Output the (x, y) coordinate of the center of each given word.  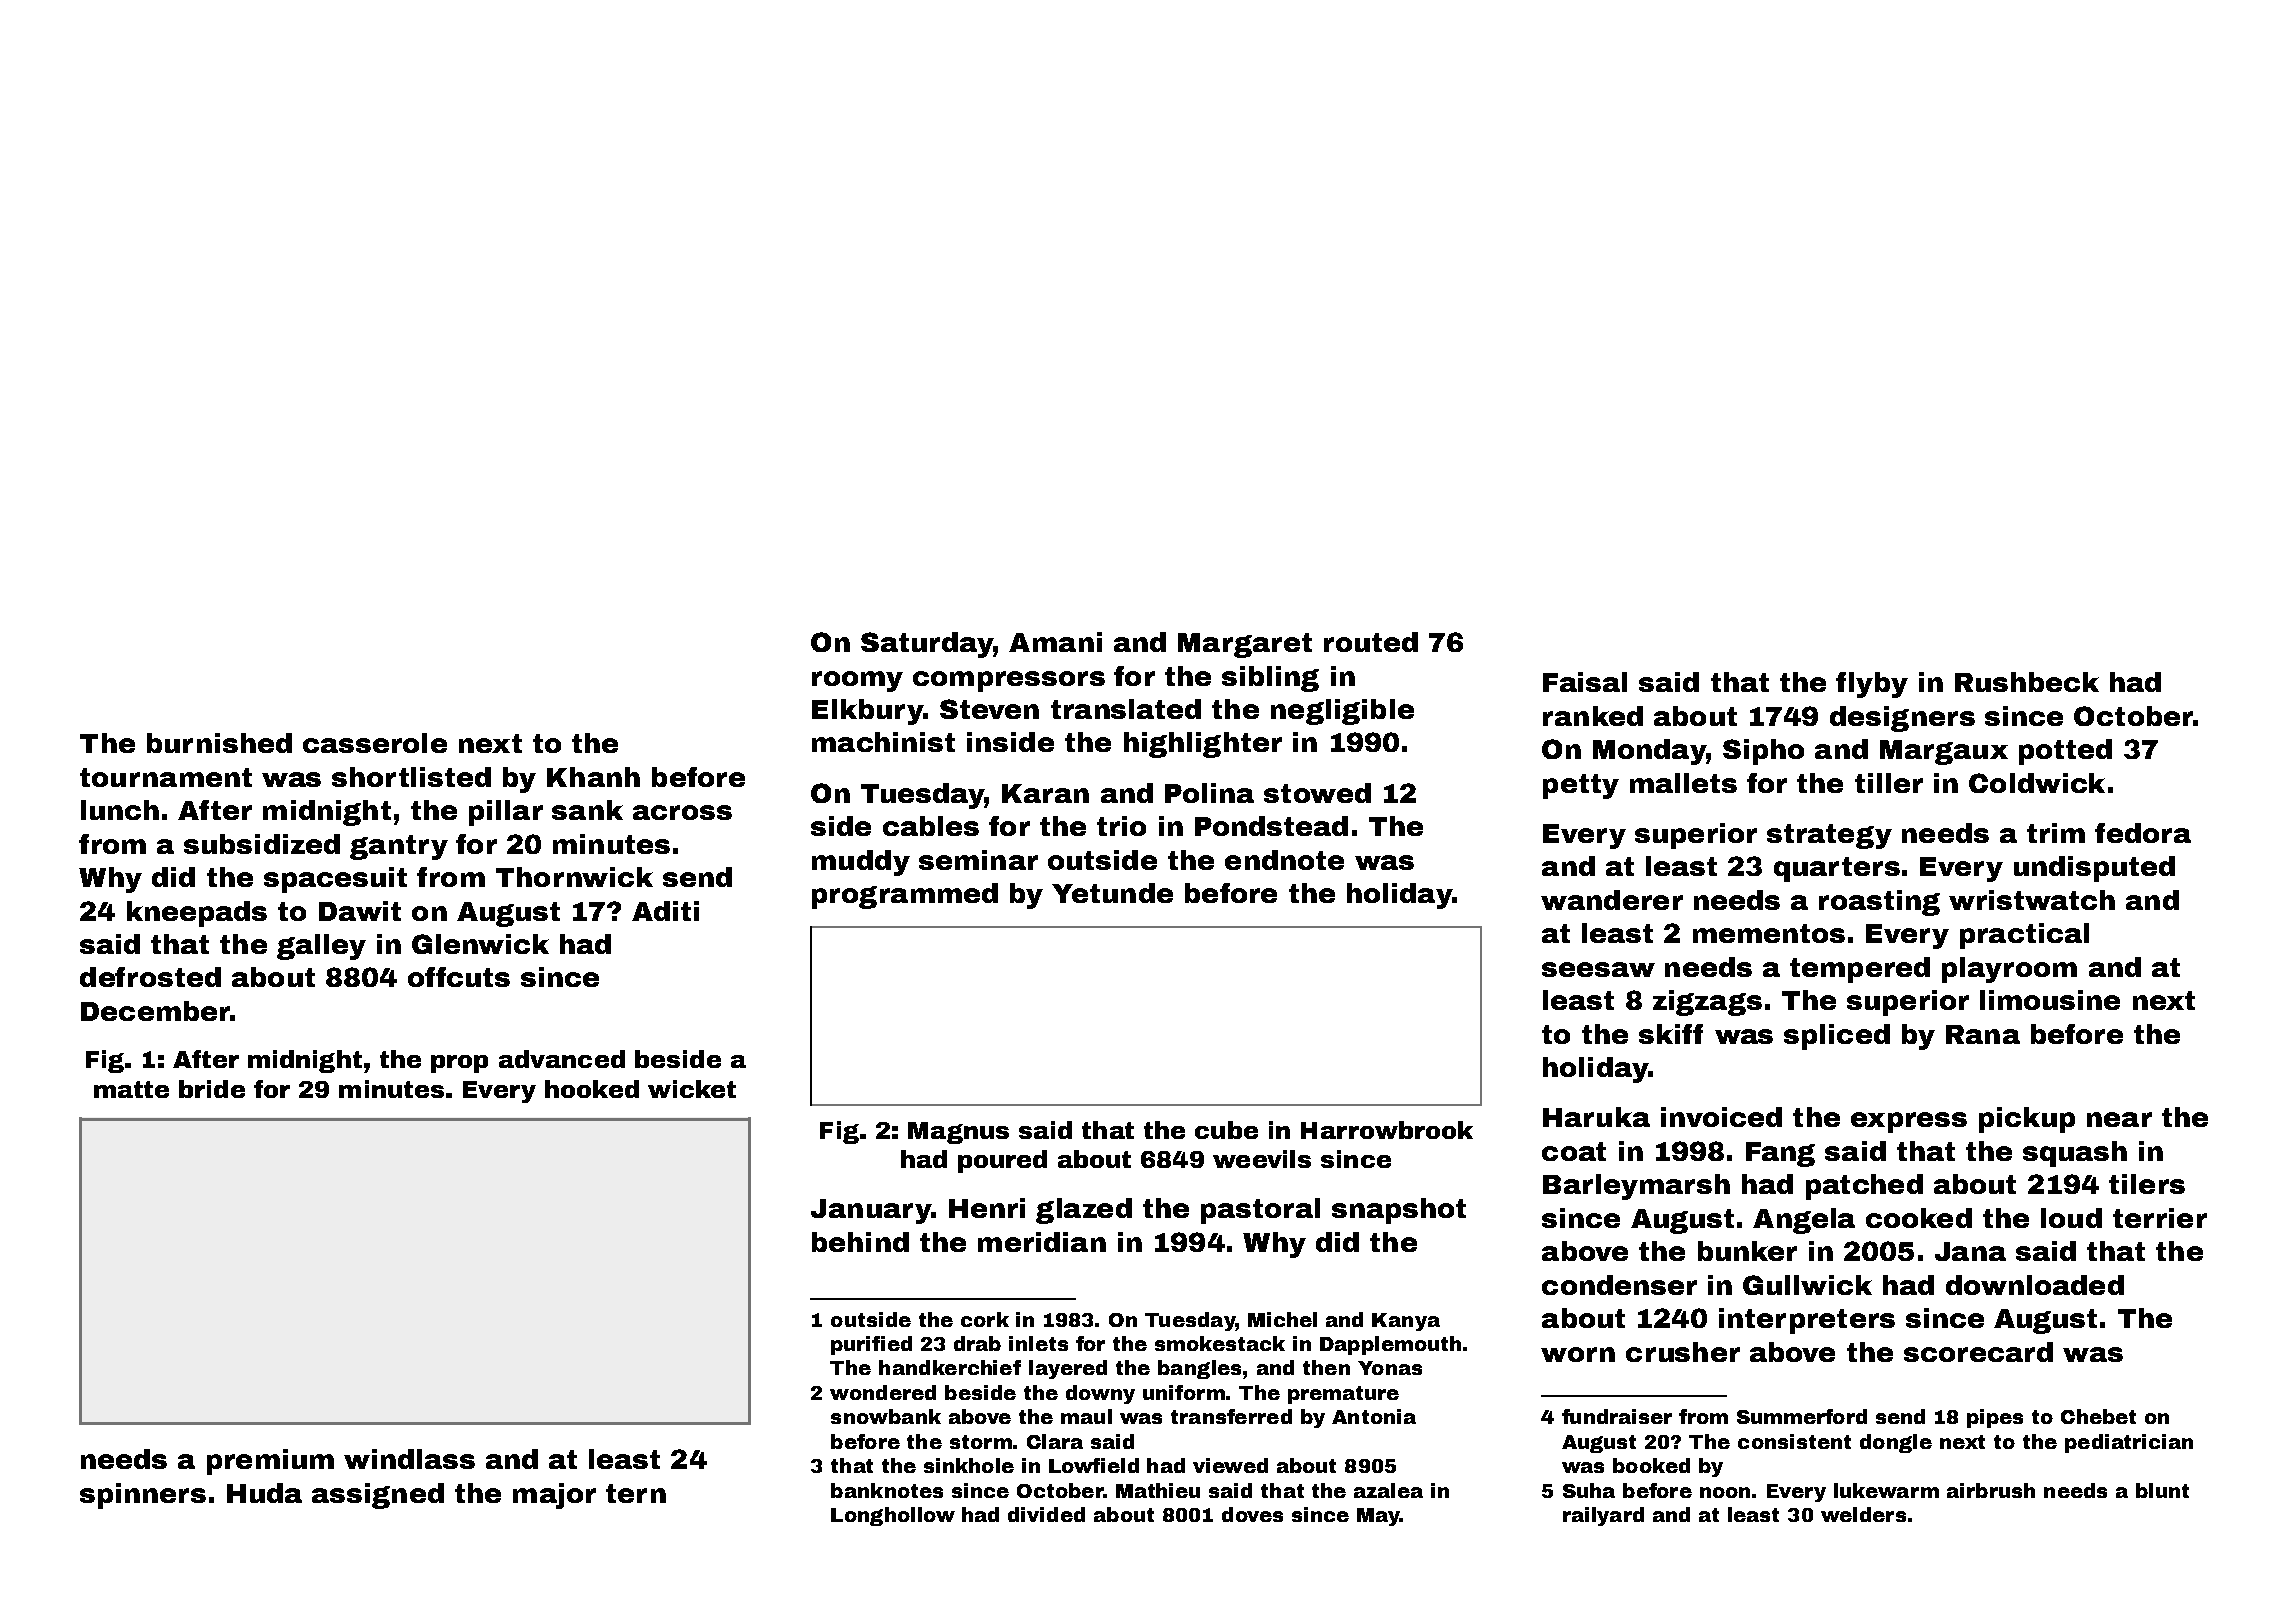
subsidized (262, 844)
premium (270, 1462)
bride (212, 1089)
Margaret (1245, 645)
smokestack (1220, 1343)
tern (636, 1493)
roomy (857, 681)
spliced (1837, 1037)
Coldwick (2037, 783)
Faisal (1585, 682)
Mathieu (1158, 1490)
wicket (692, 1089)
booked (1651, 1465)
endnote (1284, 860)
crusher (1683, 1352)
